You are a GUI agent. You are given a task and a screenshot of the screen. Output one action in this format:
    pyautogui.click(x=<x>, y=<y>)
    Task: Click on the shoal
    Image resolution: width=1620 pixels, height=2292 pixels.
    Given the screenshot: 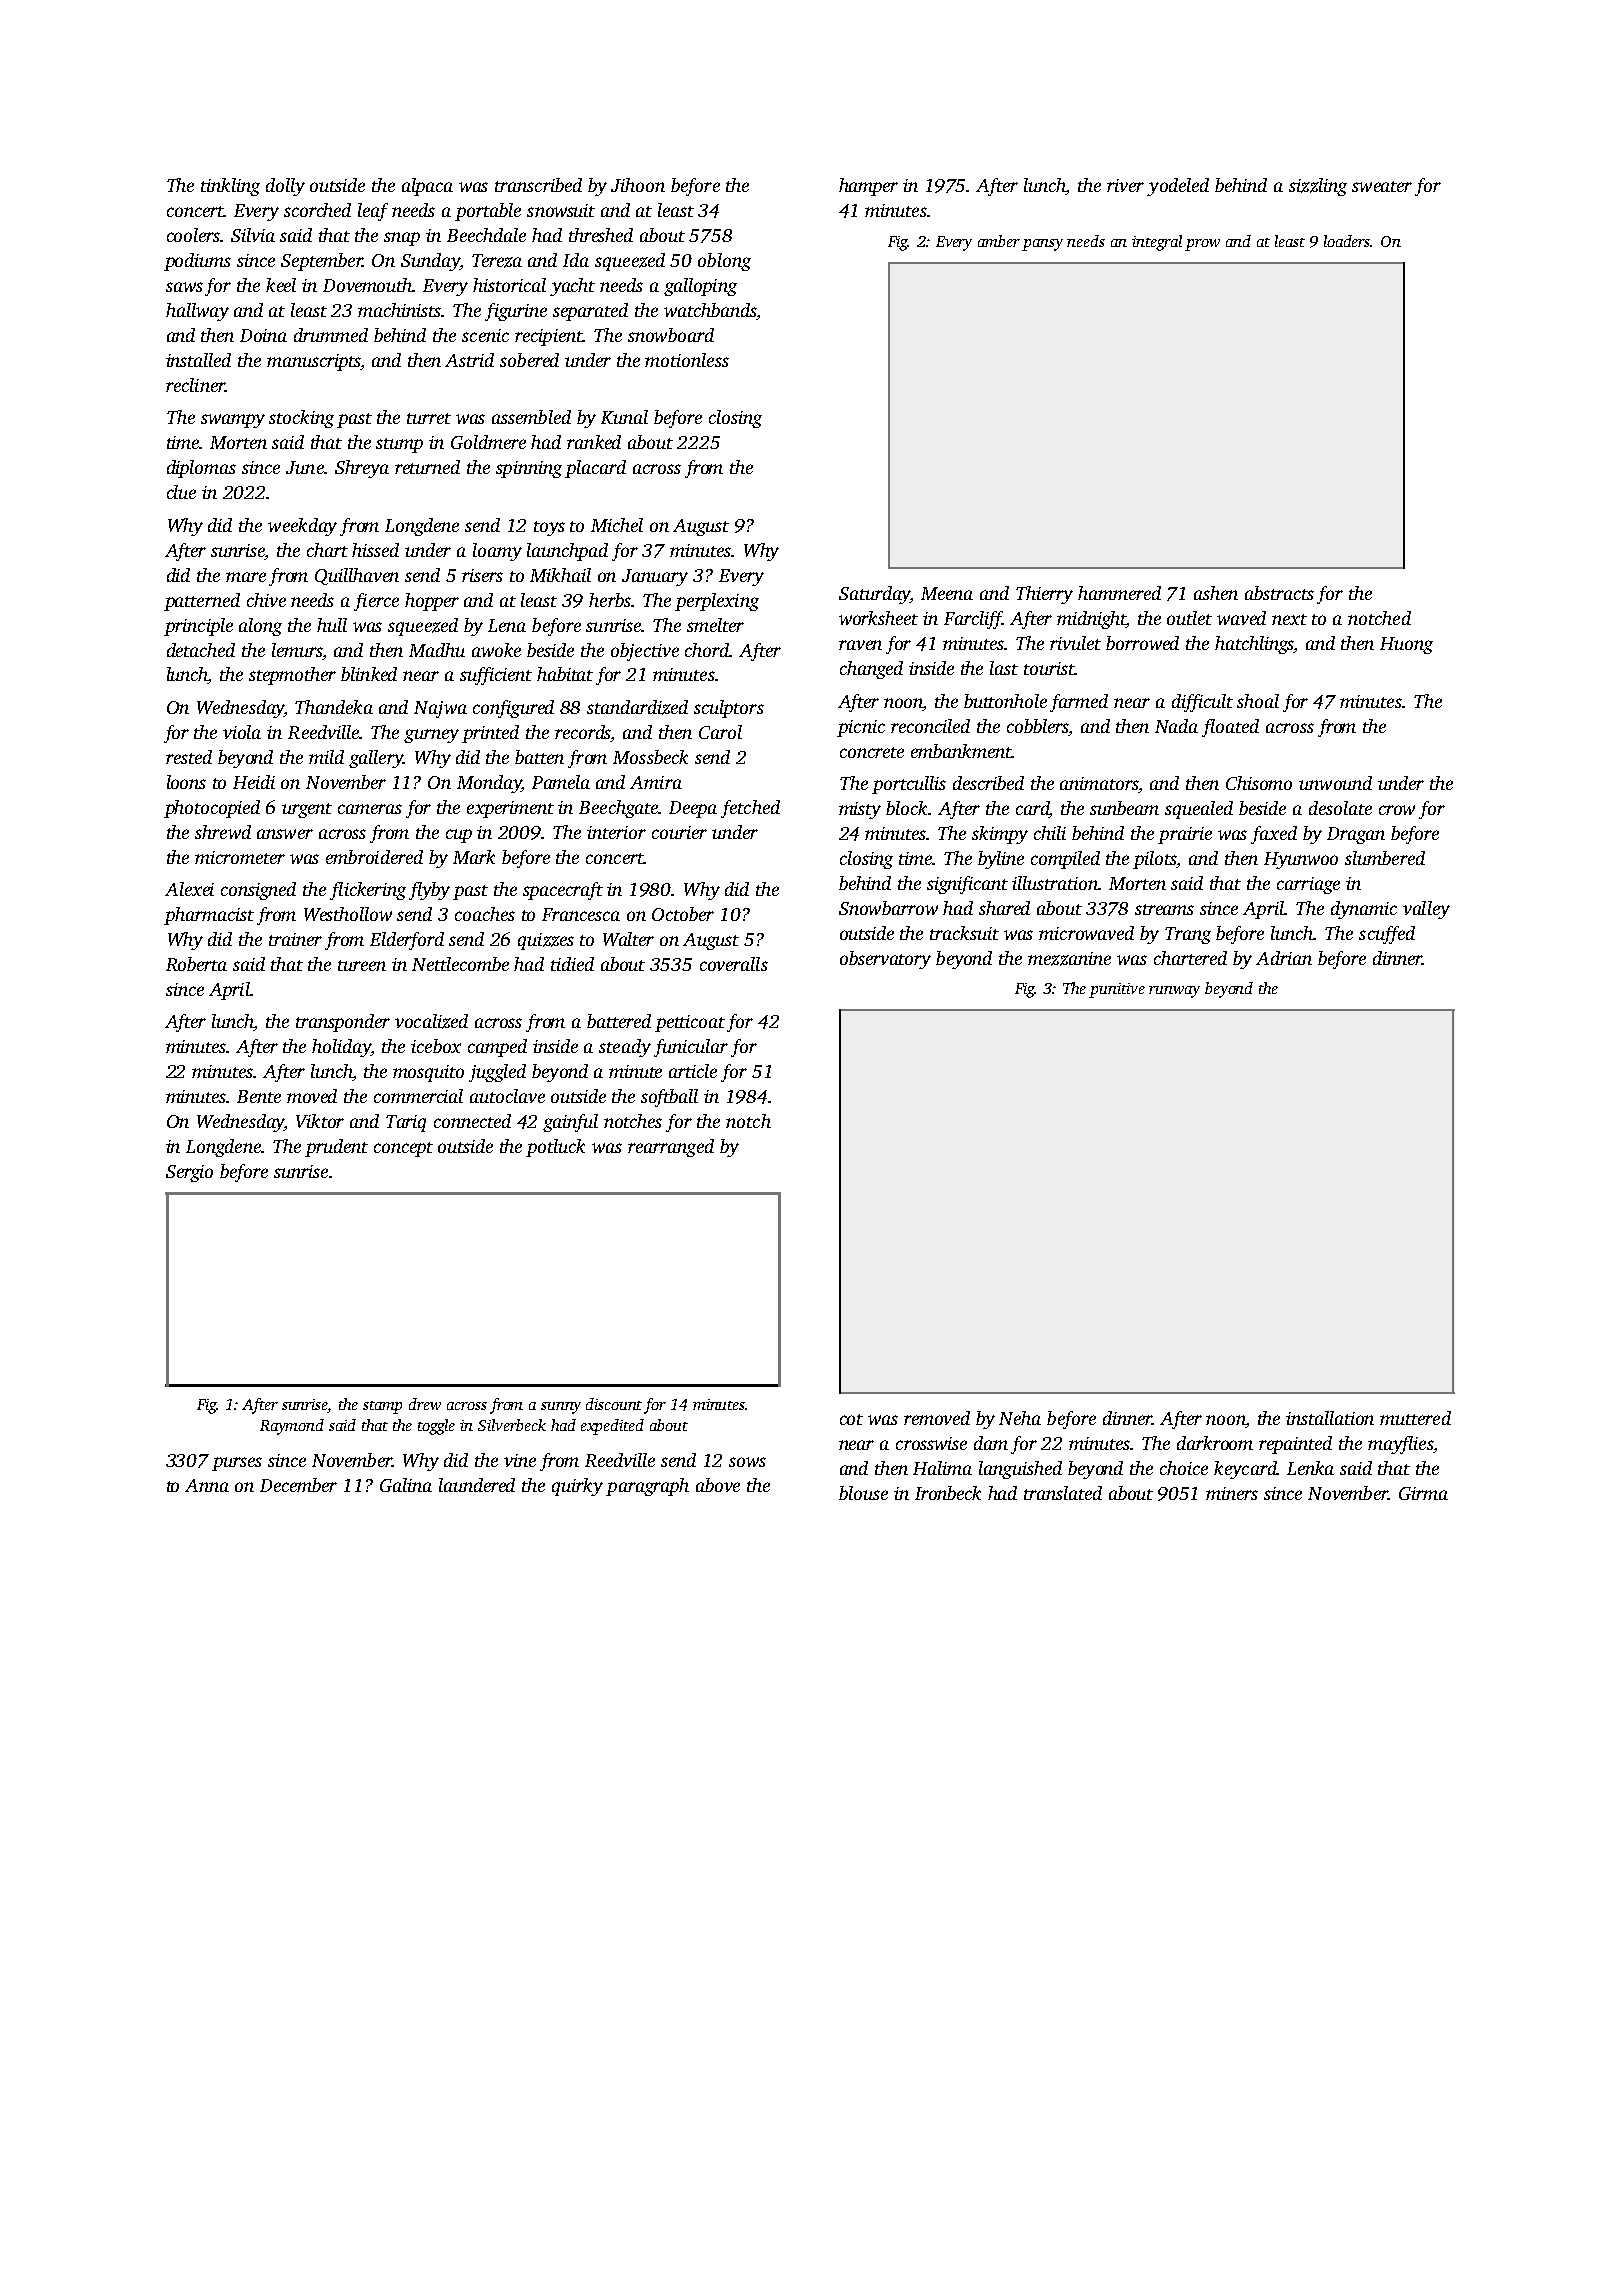 What is the action you would take?
    pyautogui.click(x=1258, y=701)
